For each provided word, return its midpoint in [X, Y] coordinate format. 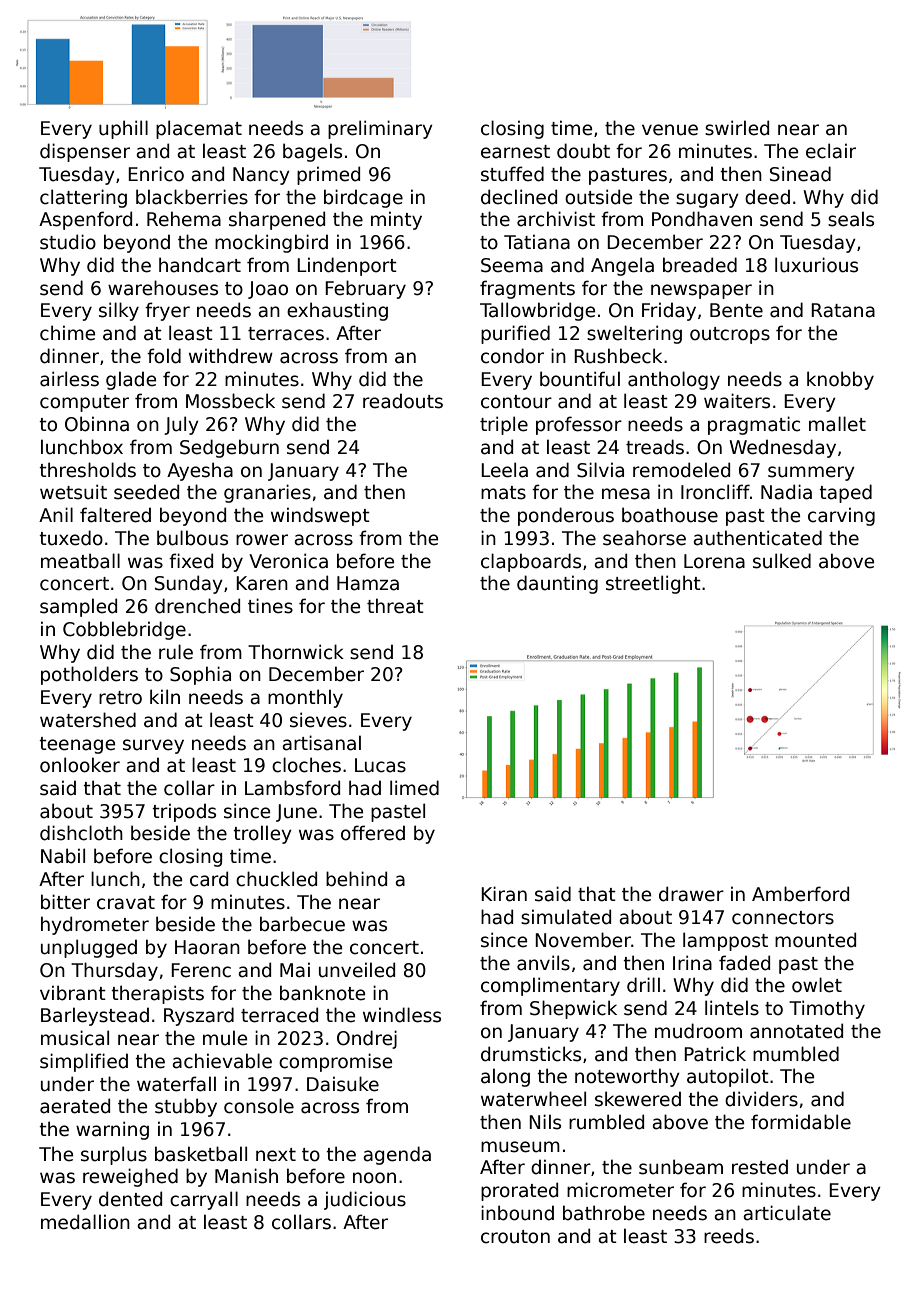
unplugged [89, 948]
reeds [729, 1236]
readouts [403, 401]
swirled [737, 128]
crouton [515, 1237]
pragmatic [754, 425]
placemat [199, 129]
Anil [56, 514]
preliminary [380, 129]
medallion [85, 1222]
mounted [815, 940]
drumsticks [531, 1054]
